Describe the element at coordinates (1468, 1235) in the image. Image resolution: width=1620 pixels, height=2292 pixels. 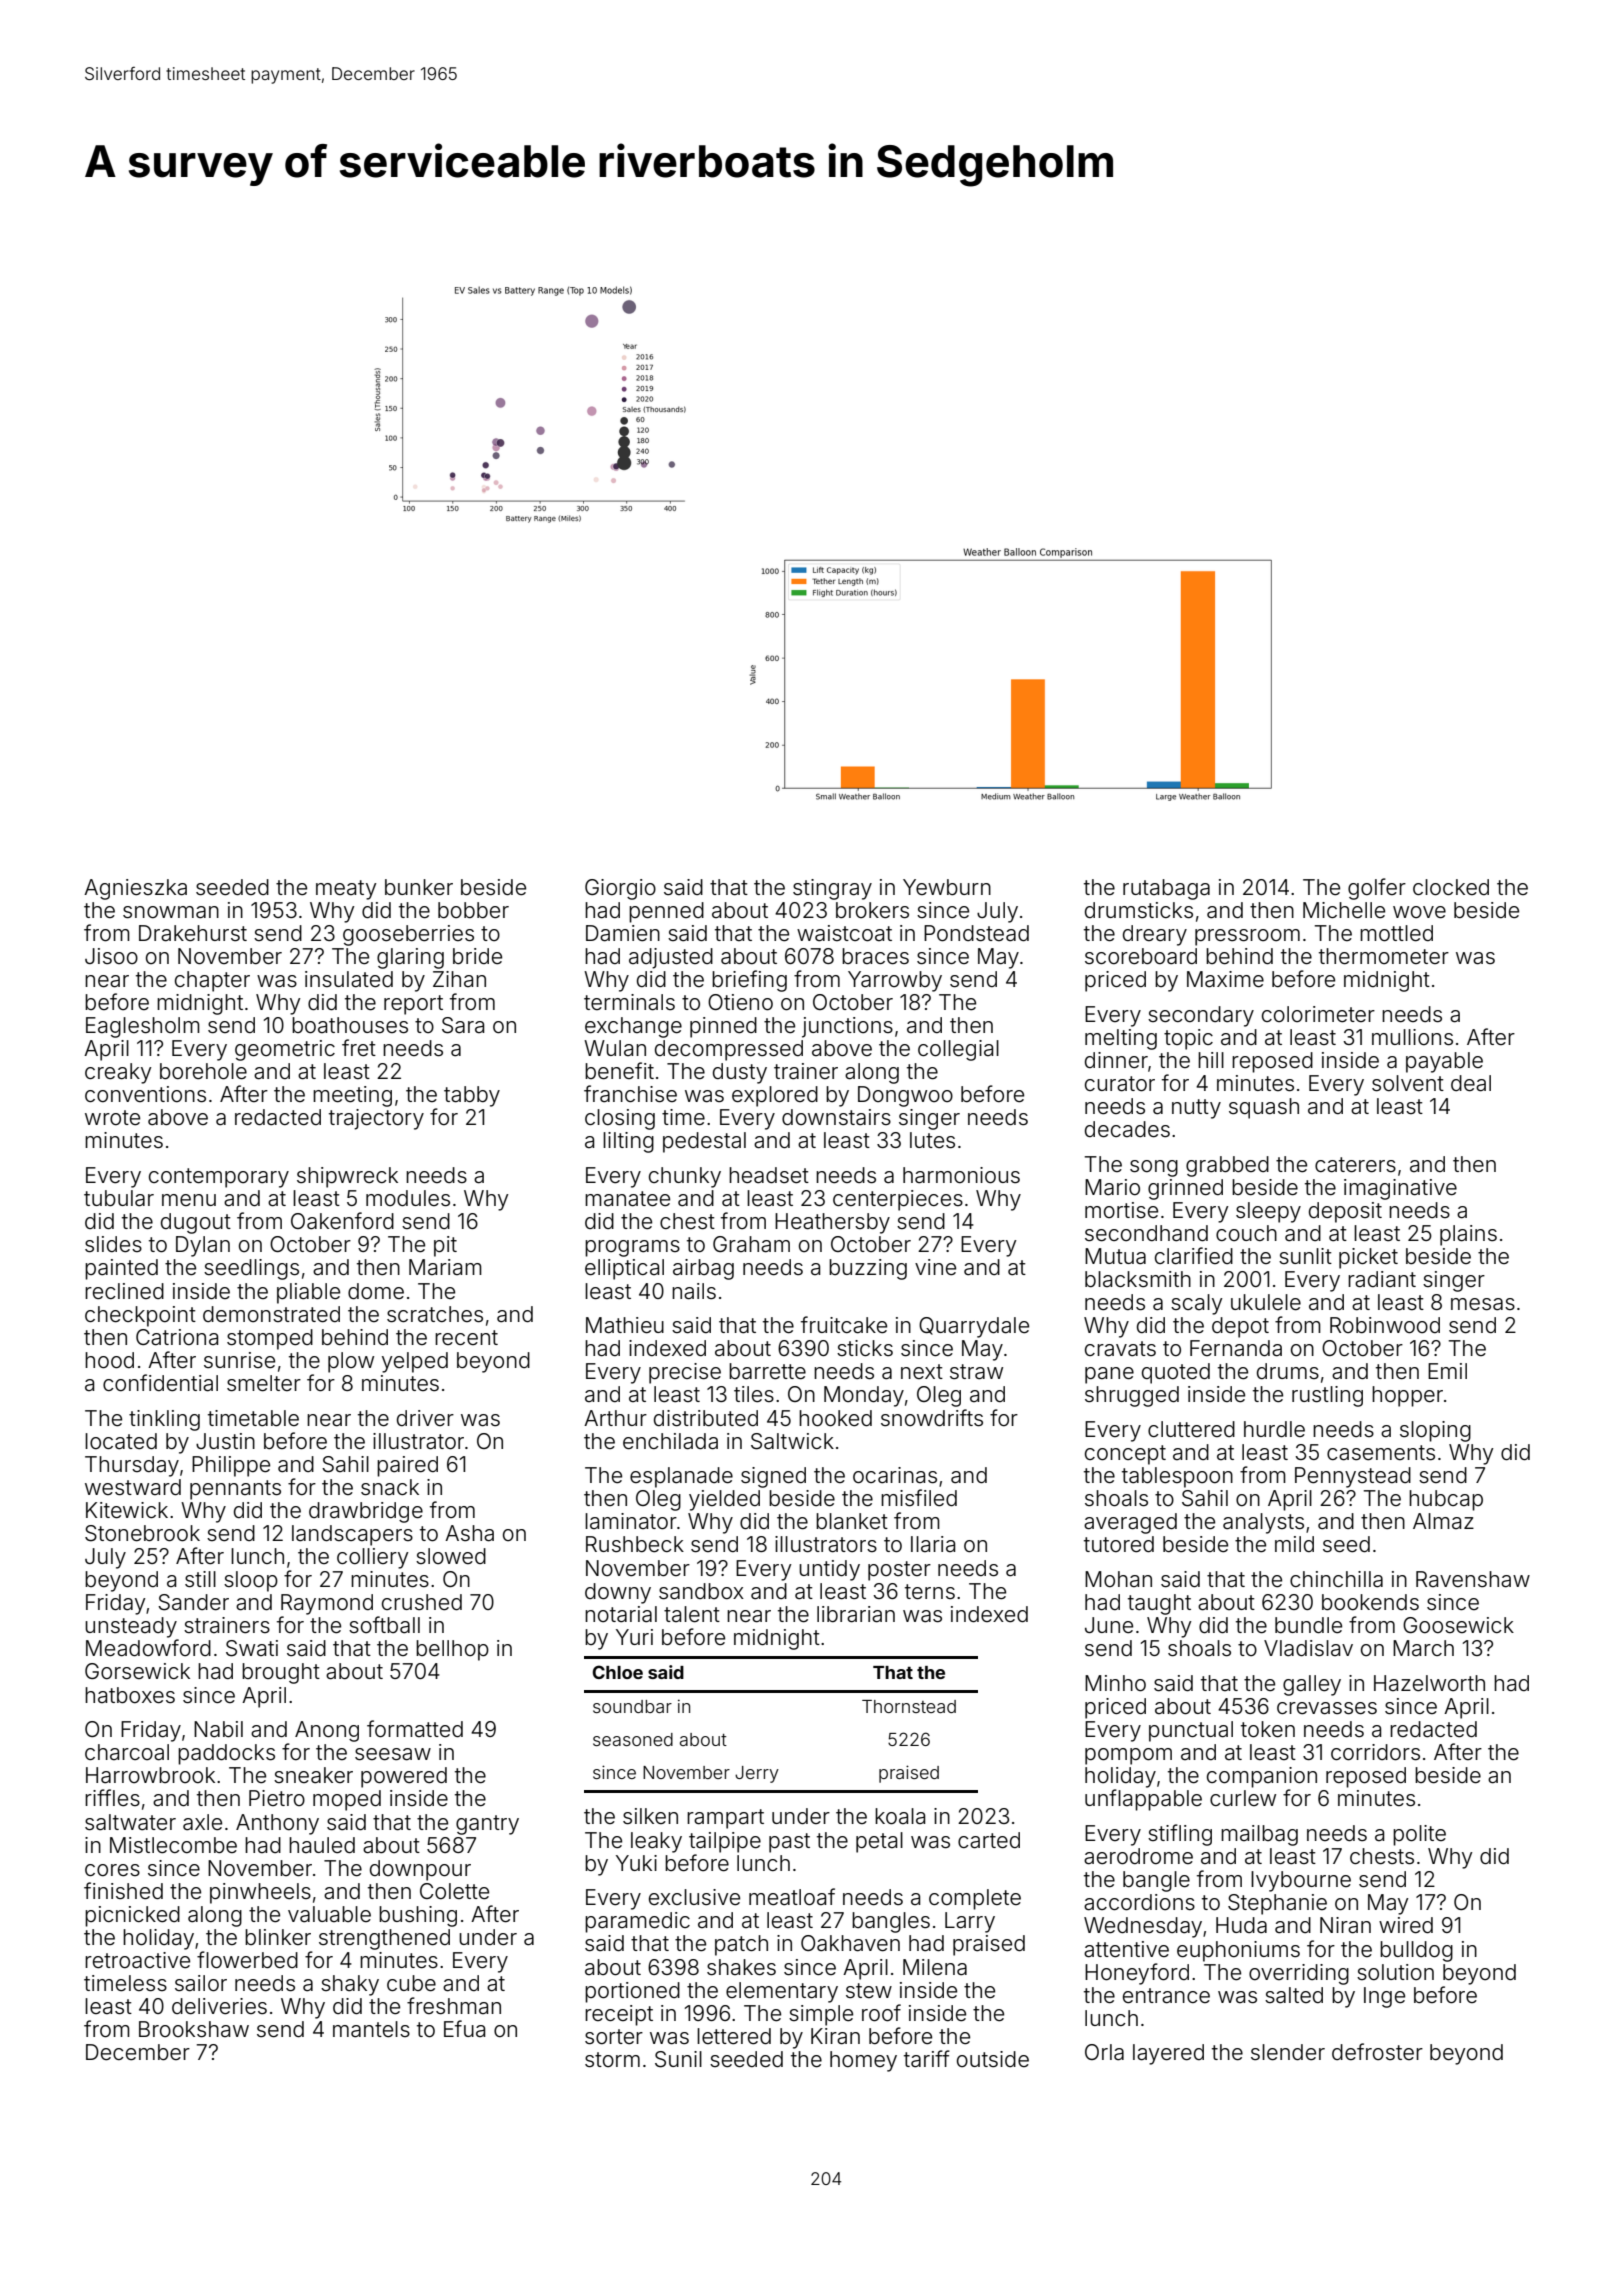
I see `plains` at that location.
